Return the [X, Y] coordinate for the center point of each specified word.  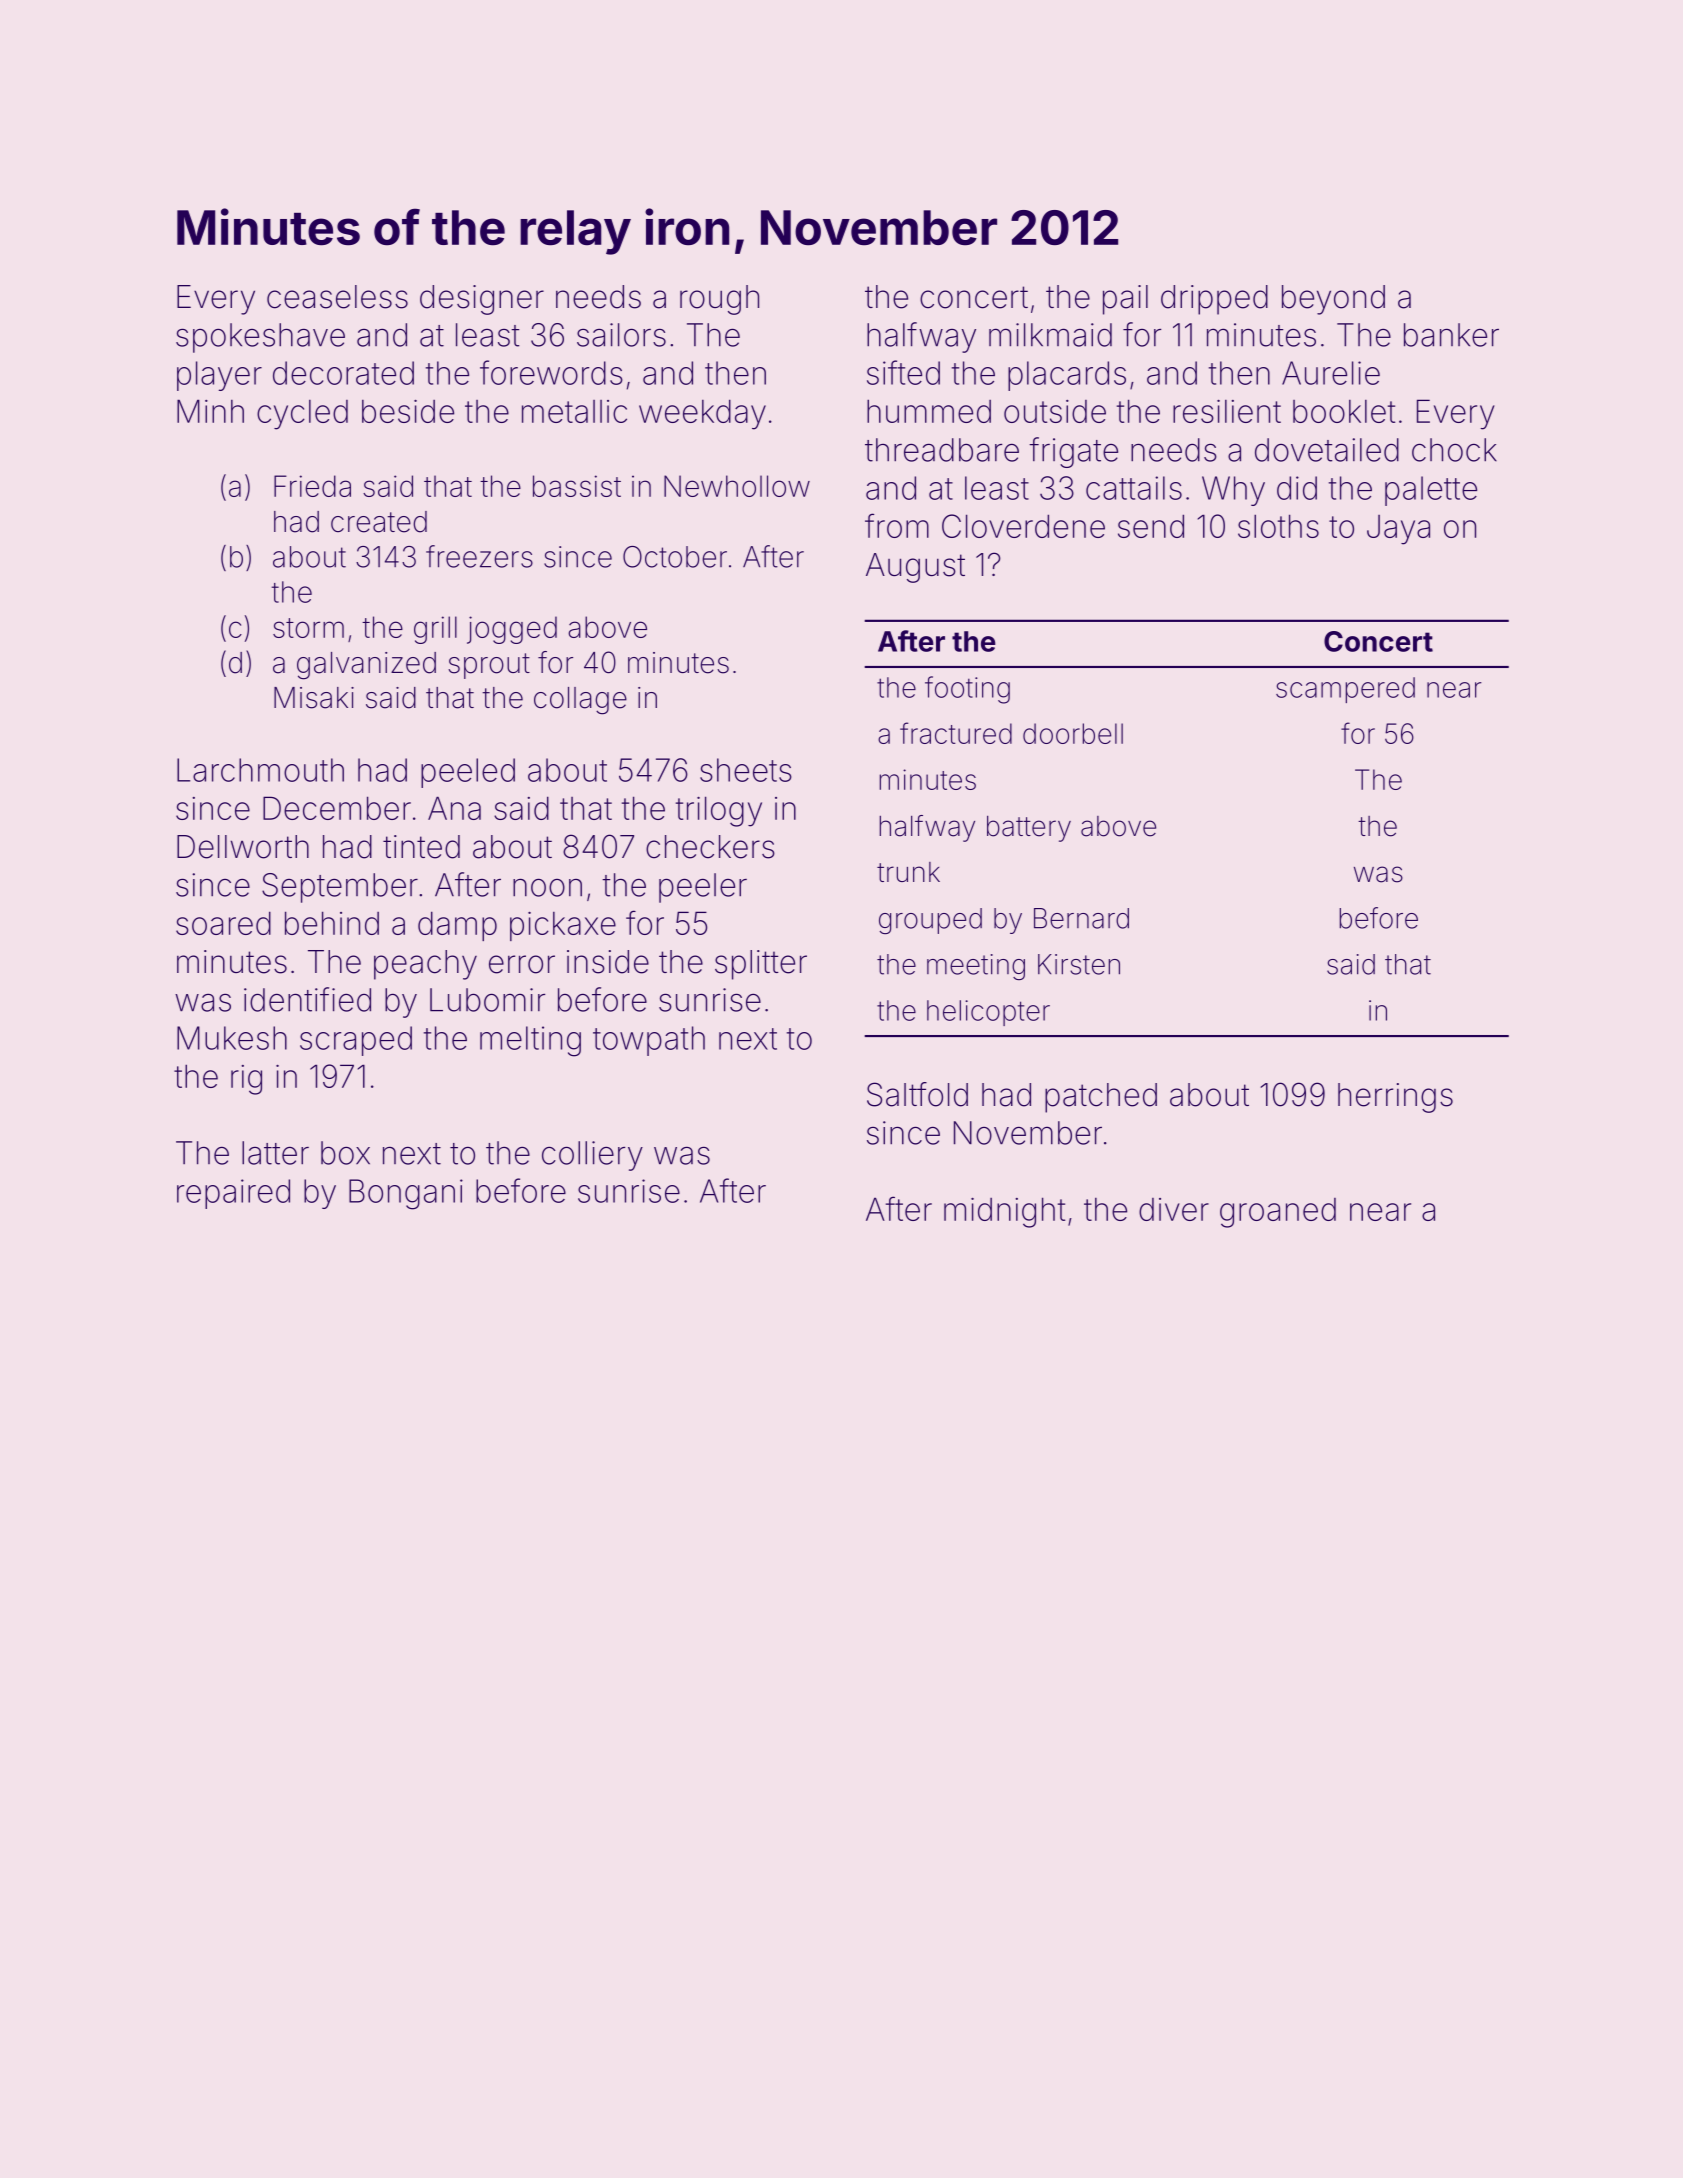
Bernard [1081, 918]
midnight [1004, 1212]
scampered [1345, 690]
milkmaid [1050, 335]
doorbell [1073, 733]
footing [967, 690]
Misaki [314, 698]
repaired [233, 1194]
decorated [343, 373]
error [522, 964]
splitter [761, 965]
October [675, 557]
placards [1067, 376]
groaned [1278, 1213]
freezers [479, 556]
